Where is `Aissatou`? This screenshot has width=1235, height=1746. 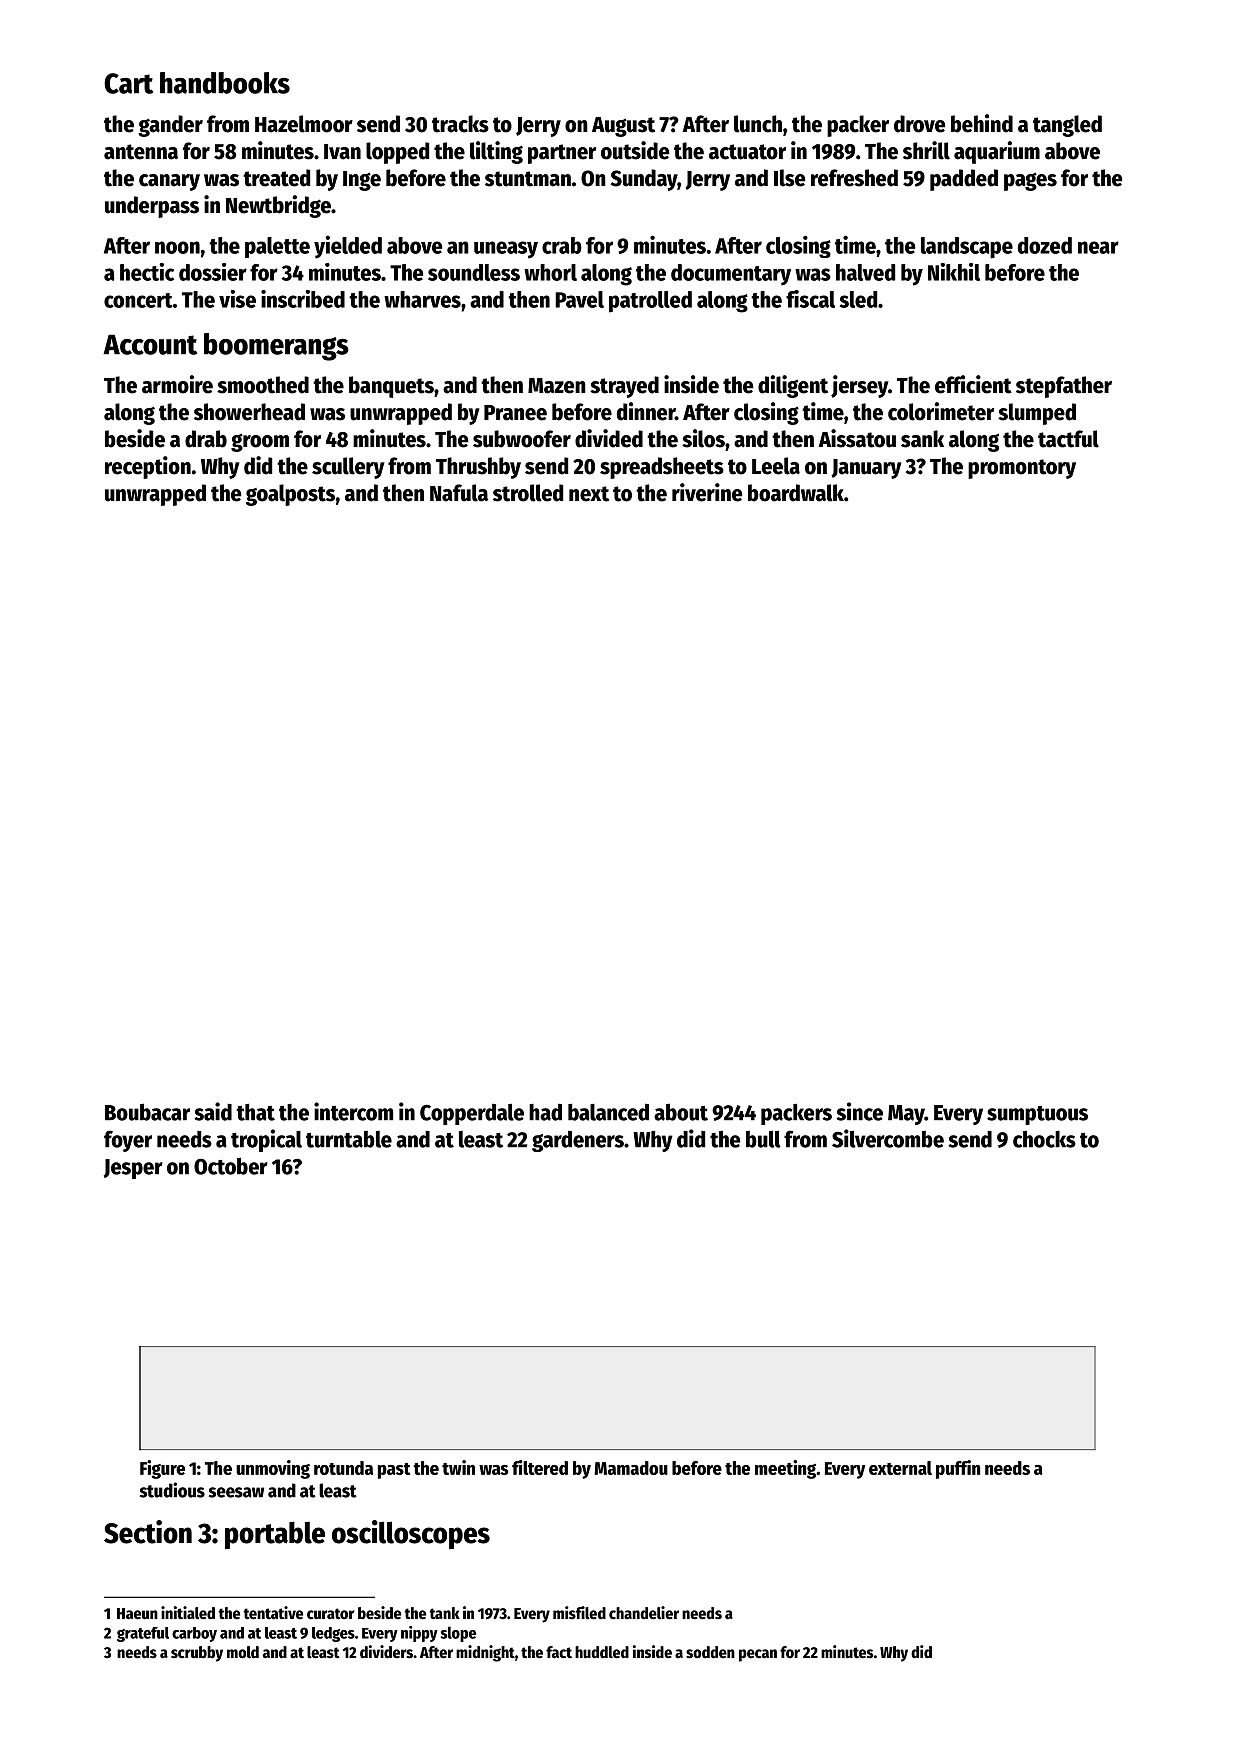
Aissatou is located at coordinates (857, 438).
